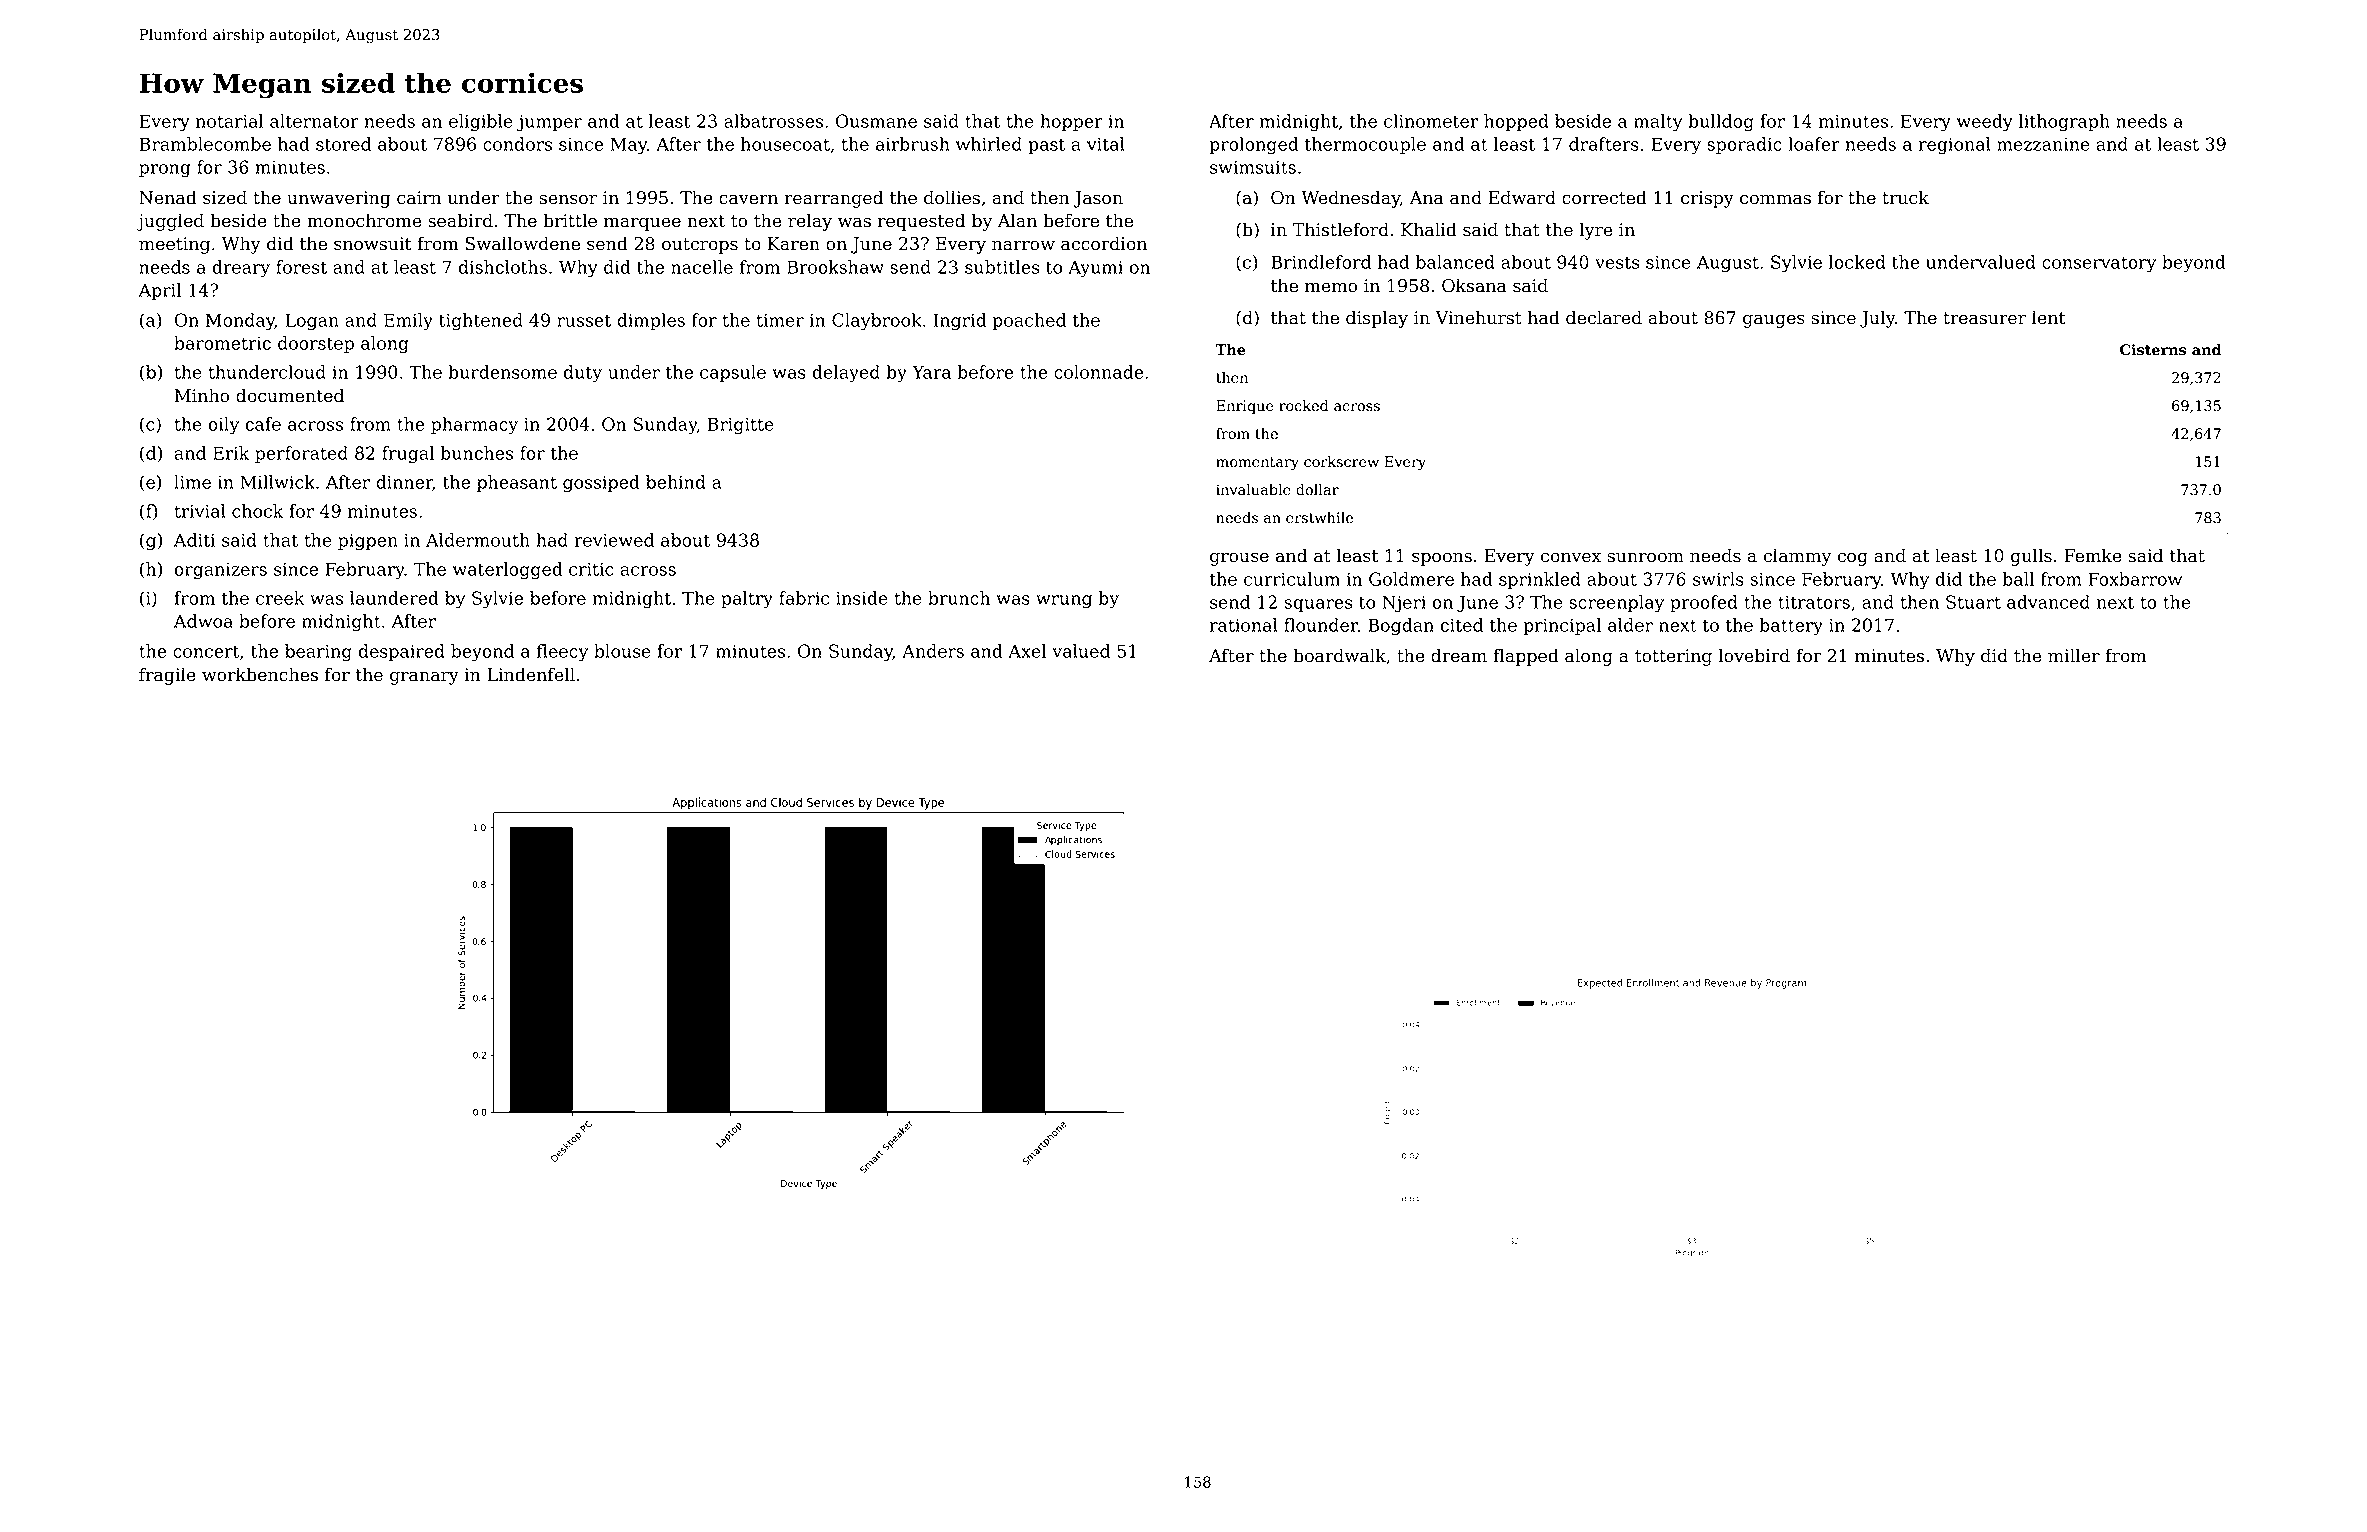 The width and height of the screenshot is (2367, 1532). I want to click on Yara, so click(931, 372).
